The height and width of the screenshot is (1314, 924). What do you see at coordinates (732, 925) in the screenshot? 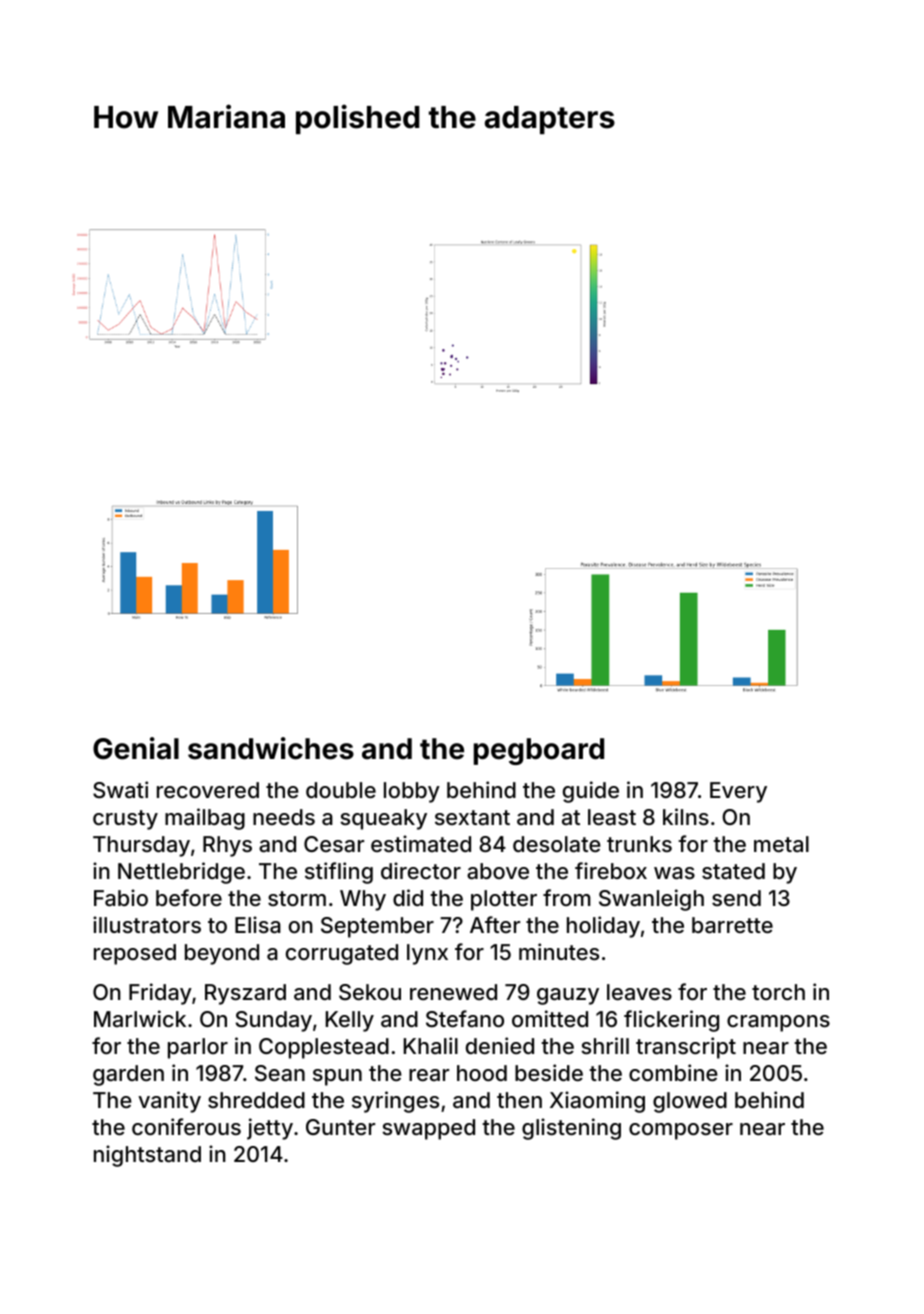
I see `barrette` at bounding box center [732, 925].
